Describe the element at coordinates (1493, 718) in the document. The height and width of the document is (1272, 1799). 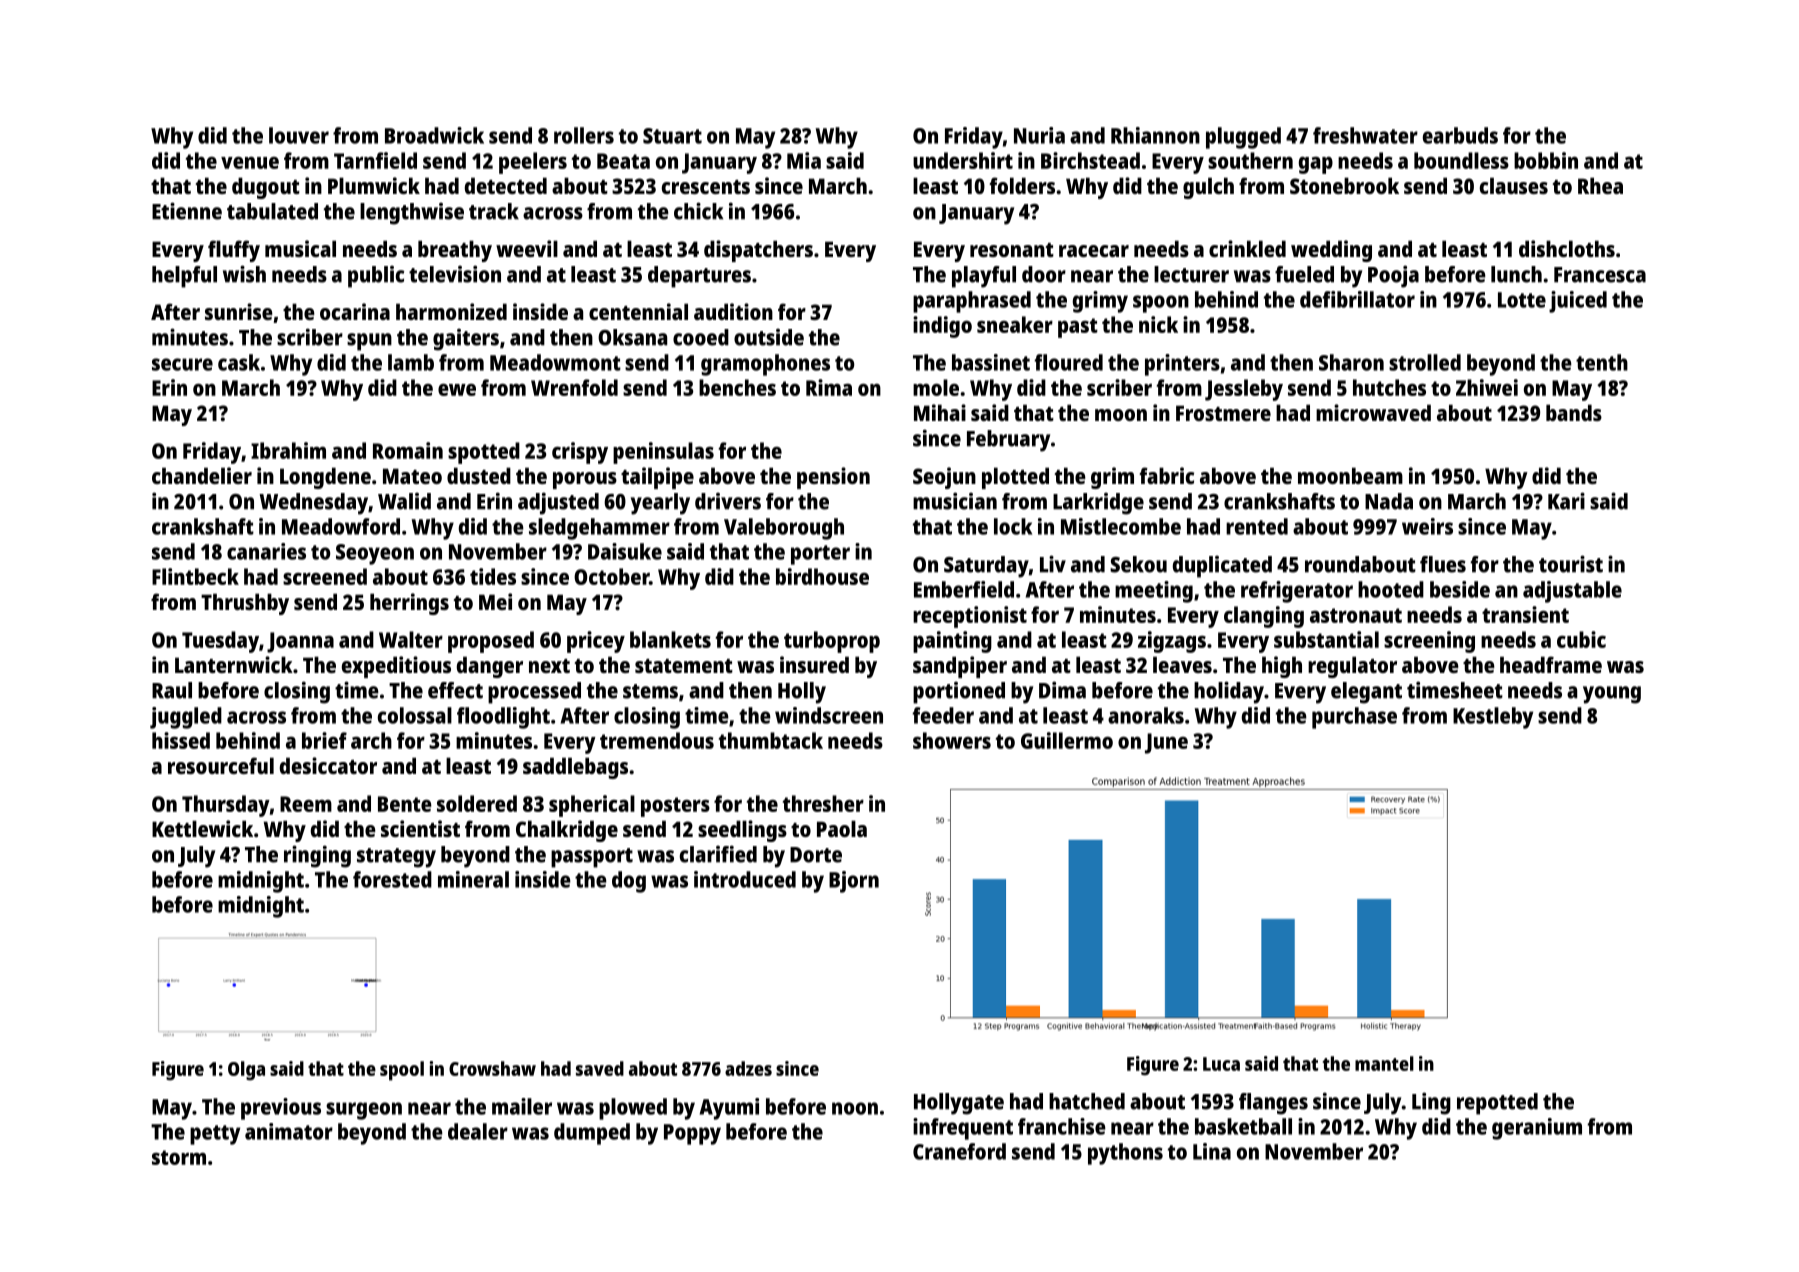
I see `Kestleby` at that location.
